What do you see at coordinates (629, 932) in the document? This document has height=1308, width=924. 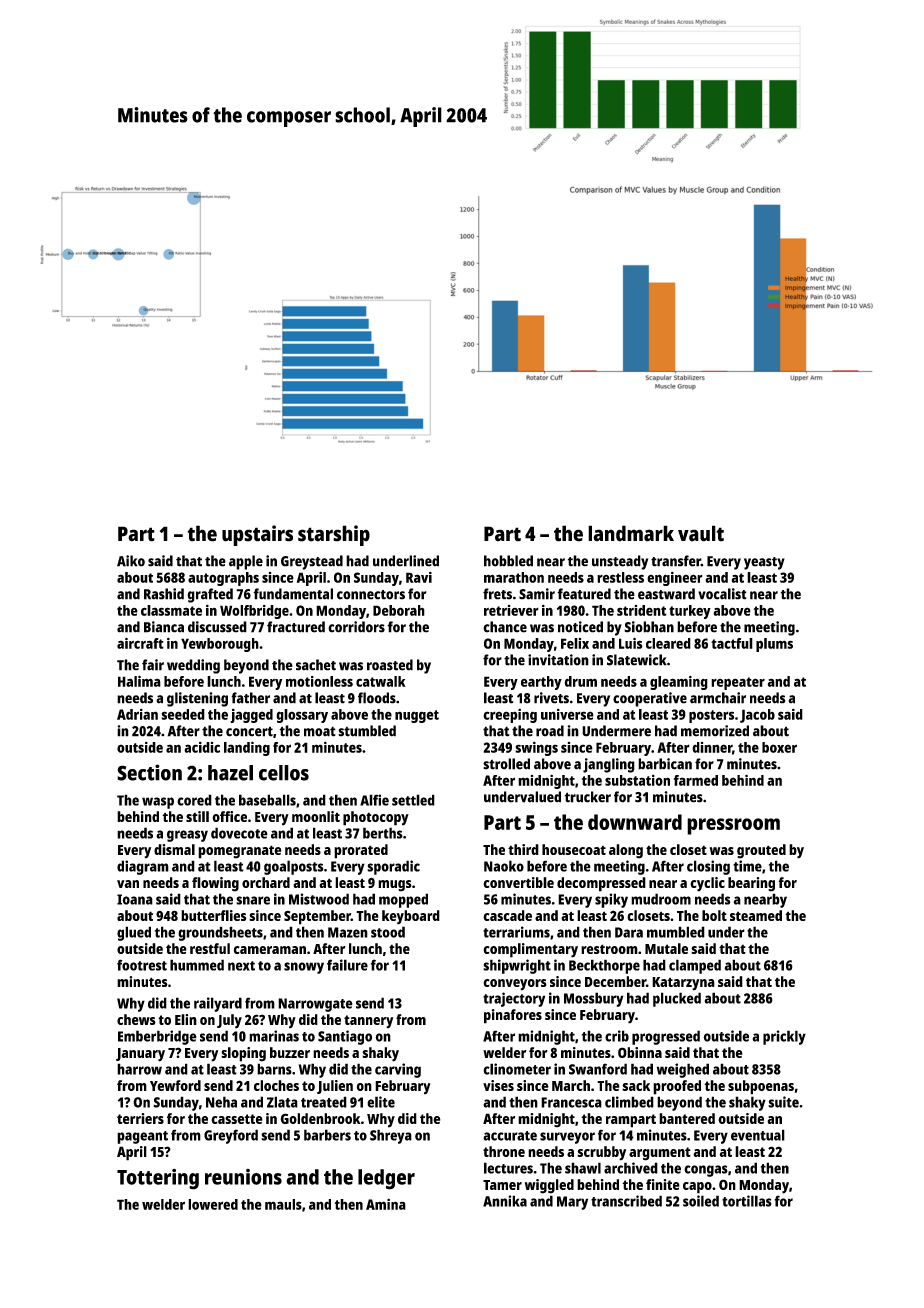 I see `Dara` at bounding box center [629, 932].
